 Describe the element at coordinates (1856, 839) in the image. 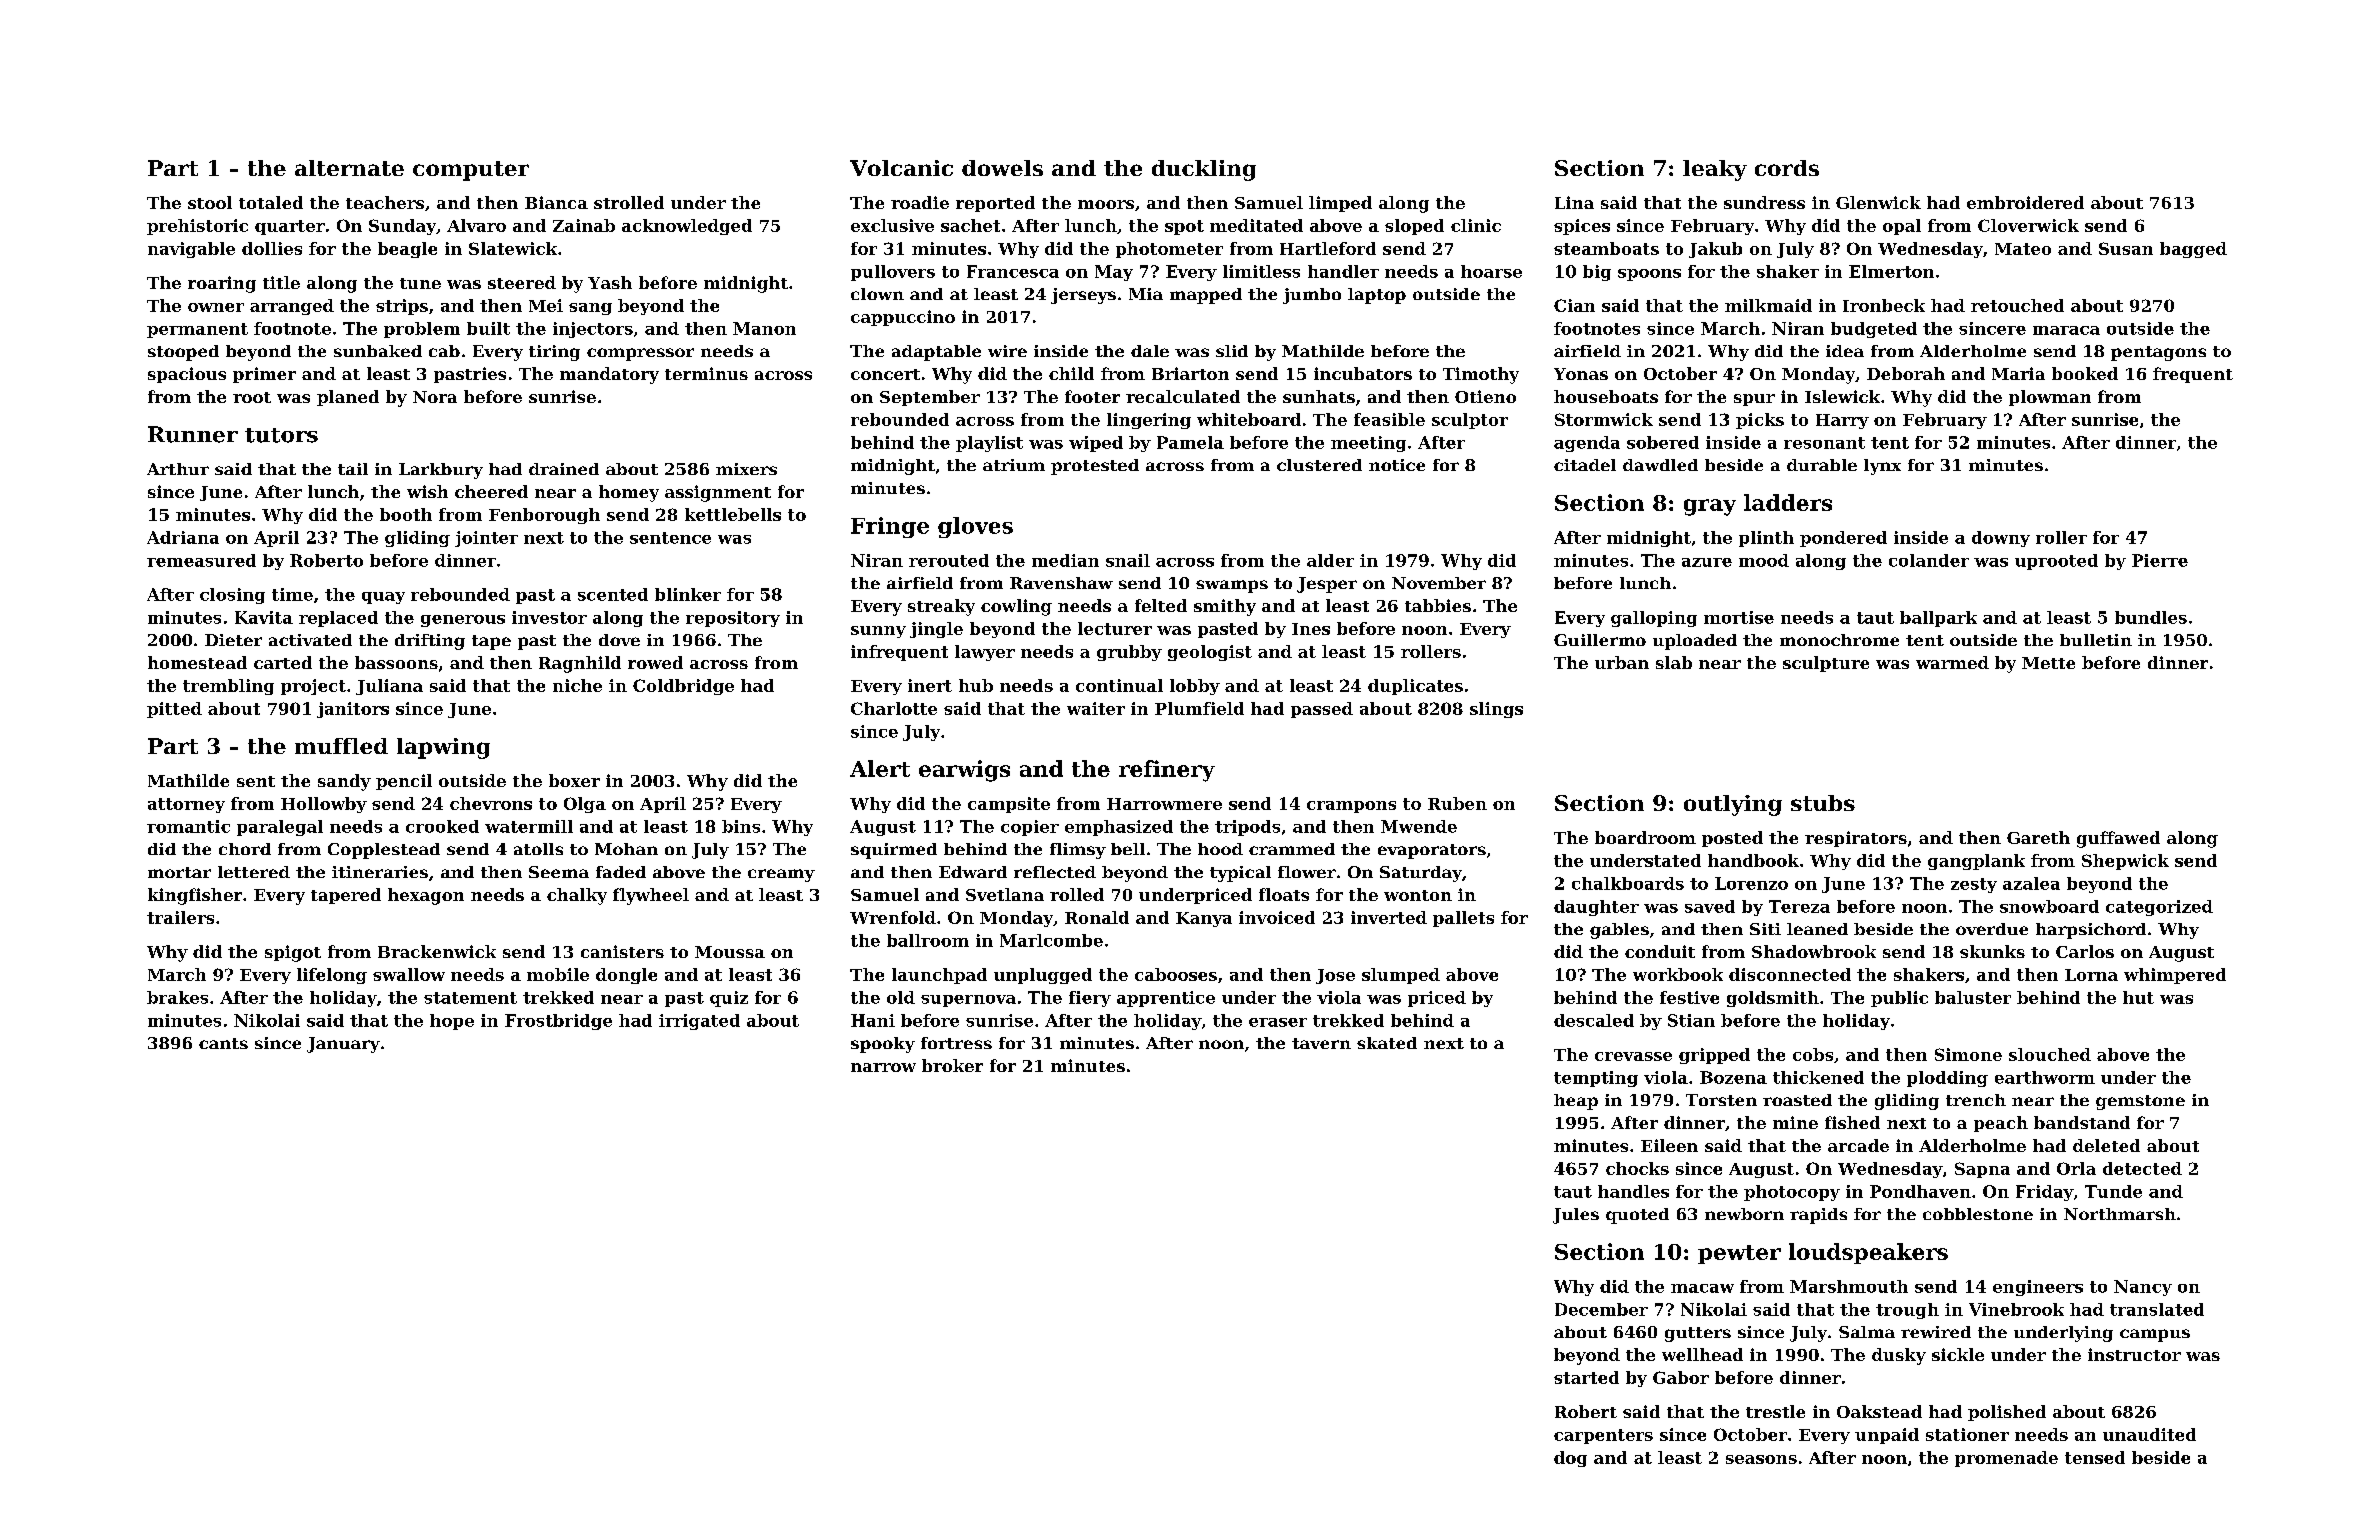

I see `respirators` at that location.
